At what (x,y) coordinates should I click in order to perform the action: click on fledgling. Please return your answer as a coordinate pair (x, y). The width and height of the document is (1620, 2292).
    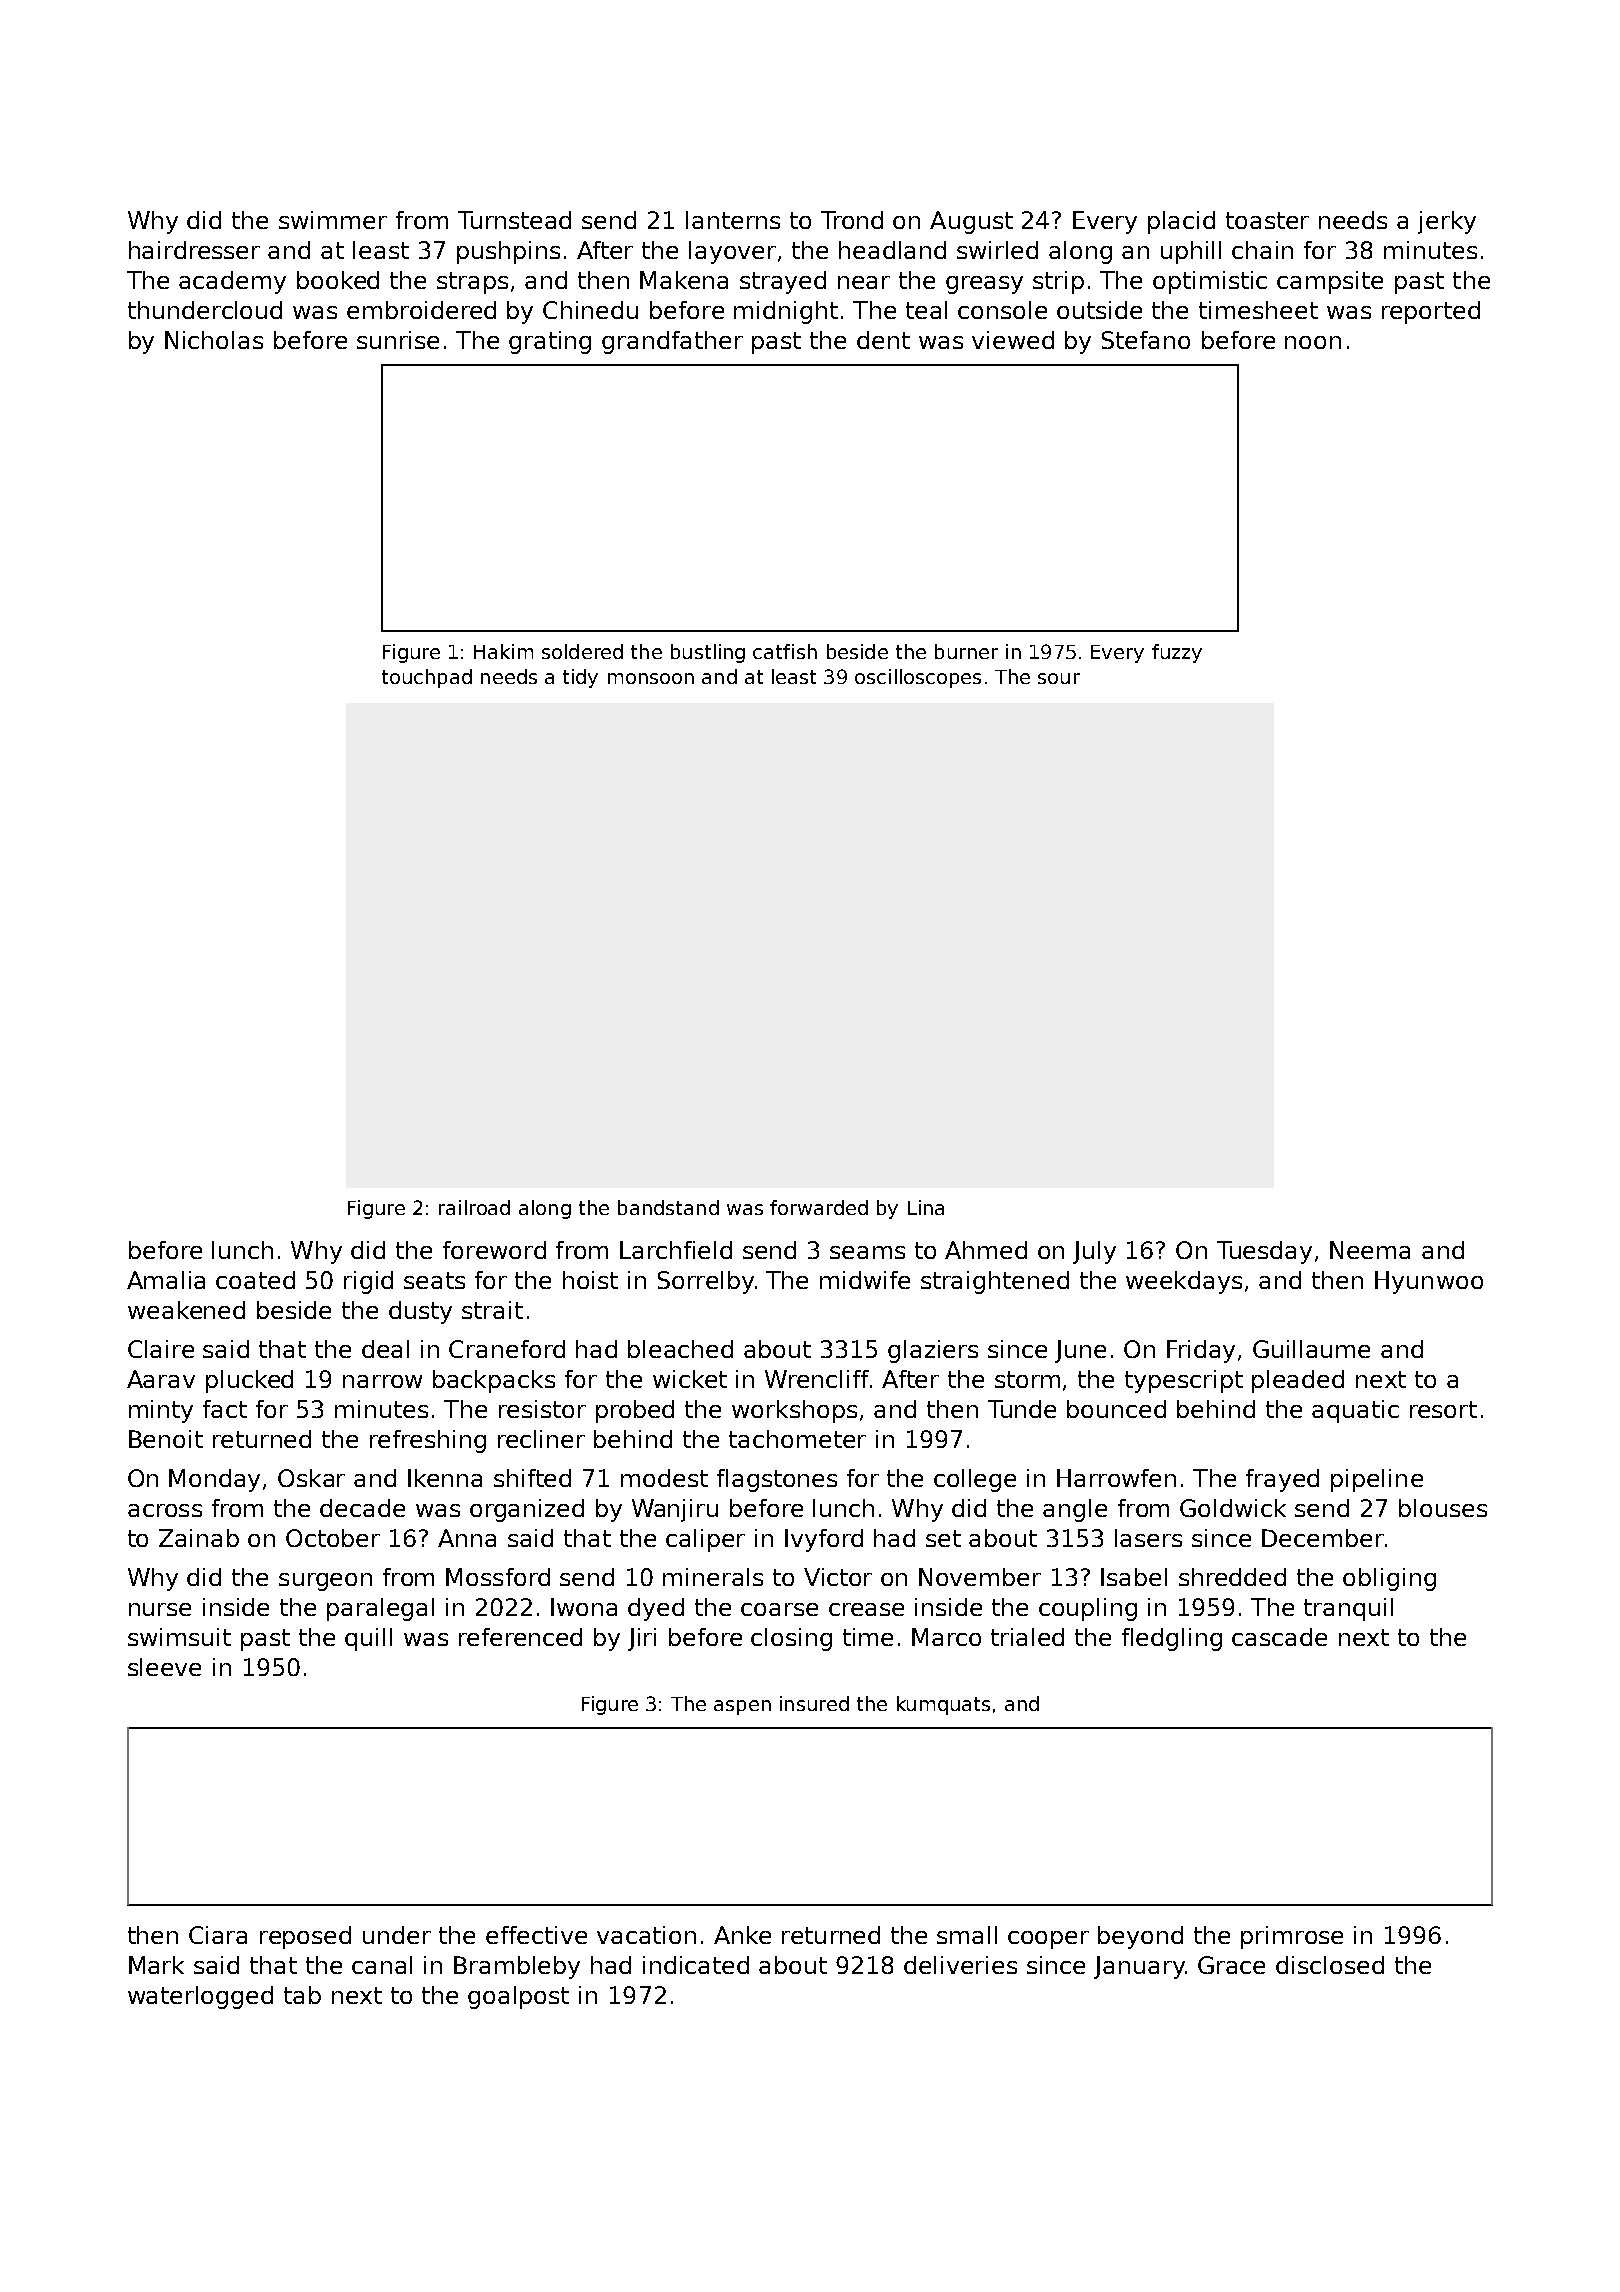
    Looking at the image, I should click on (1172, 1639).
